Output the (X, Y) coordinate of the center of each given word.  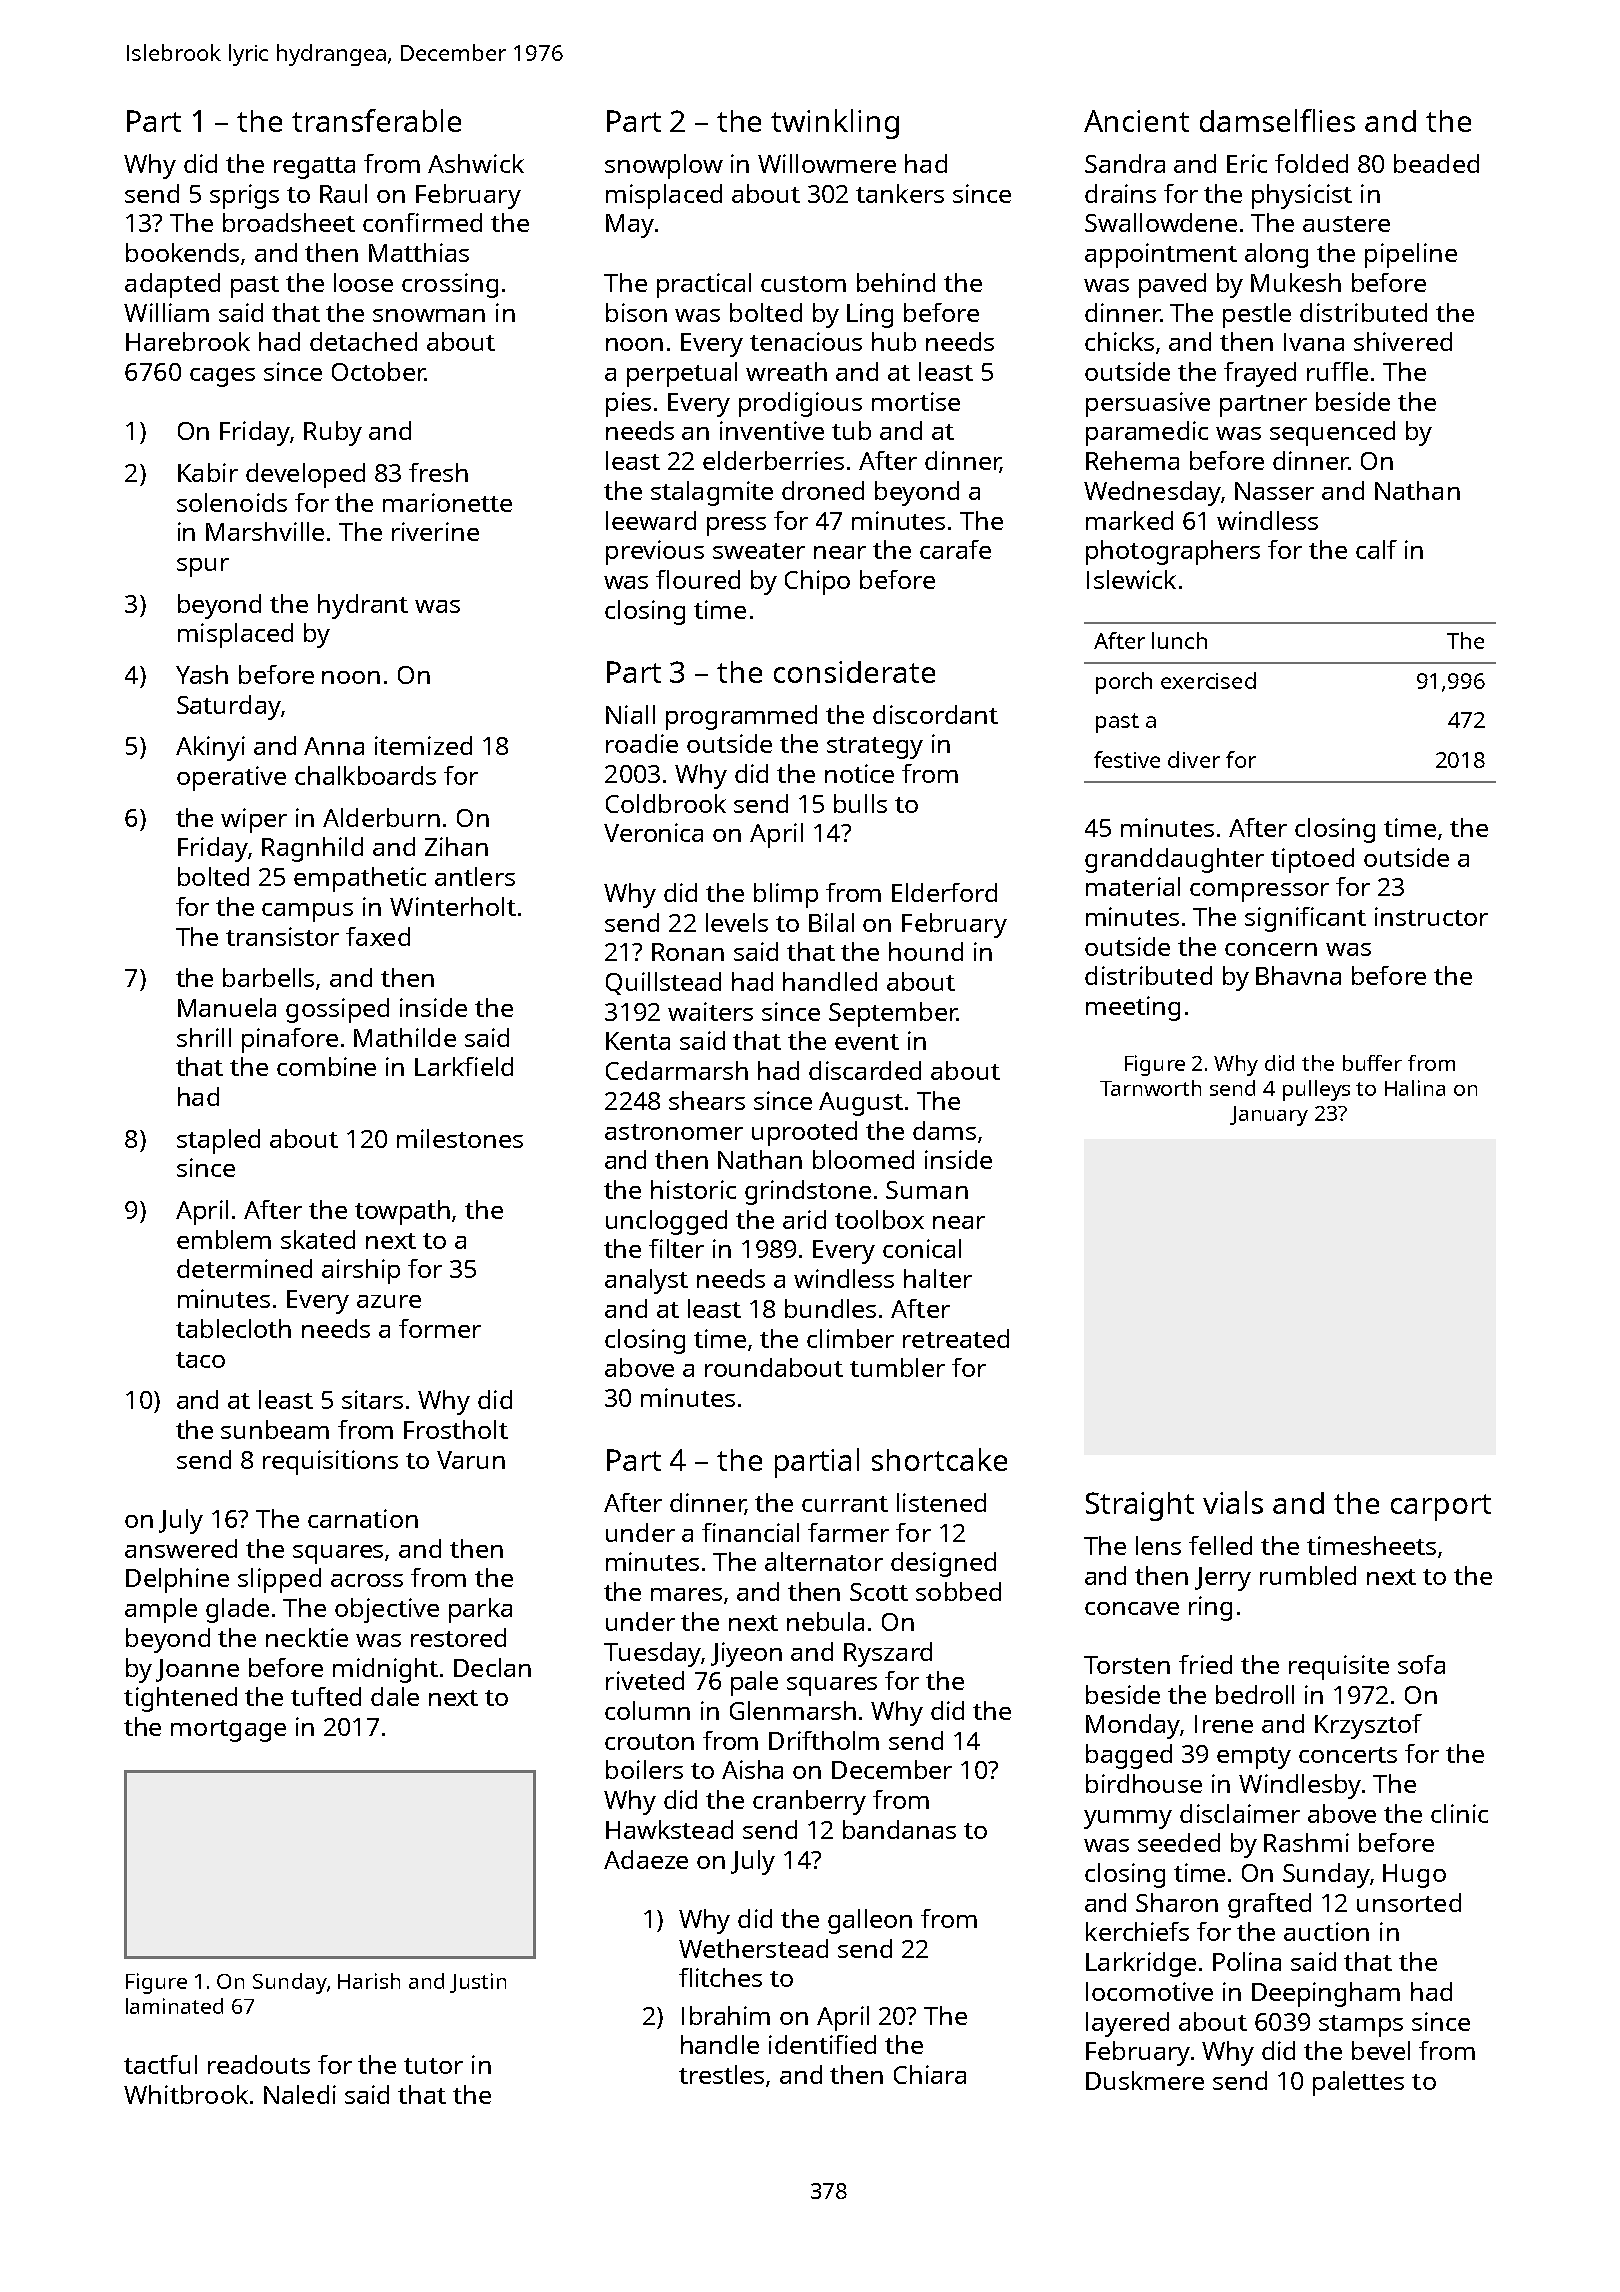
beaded (1436, 163)
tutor (433, 2066)
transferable (376, 120)
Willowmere (827, 163)
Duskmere (1145, 2080)
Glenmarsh (793, 1710)
